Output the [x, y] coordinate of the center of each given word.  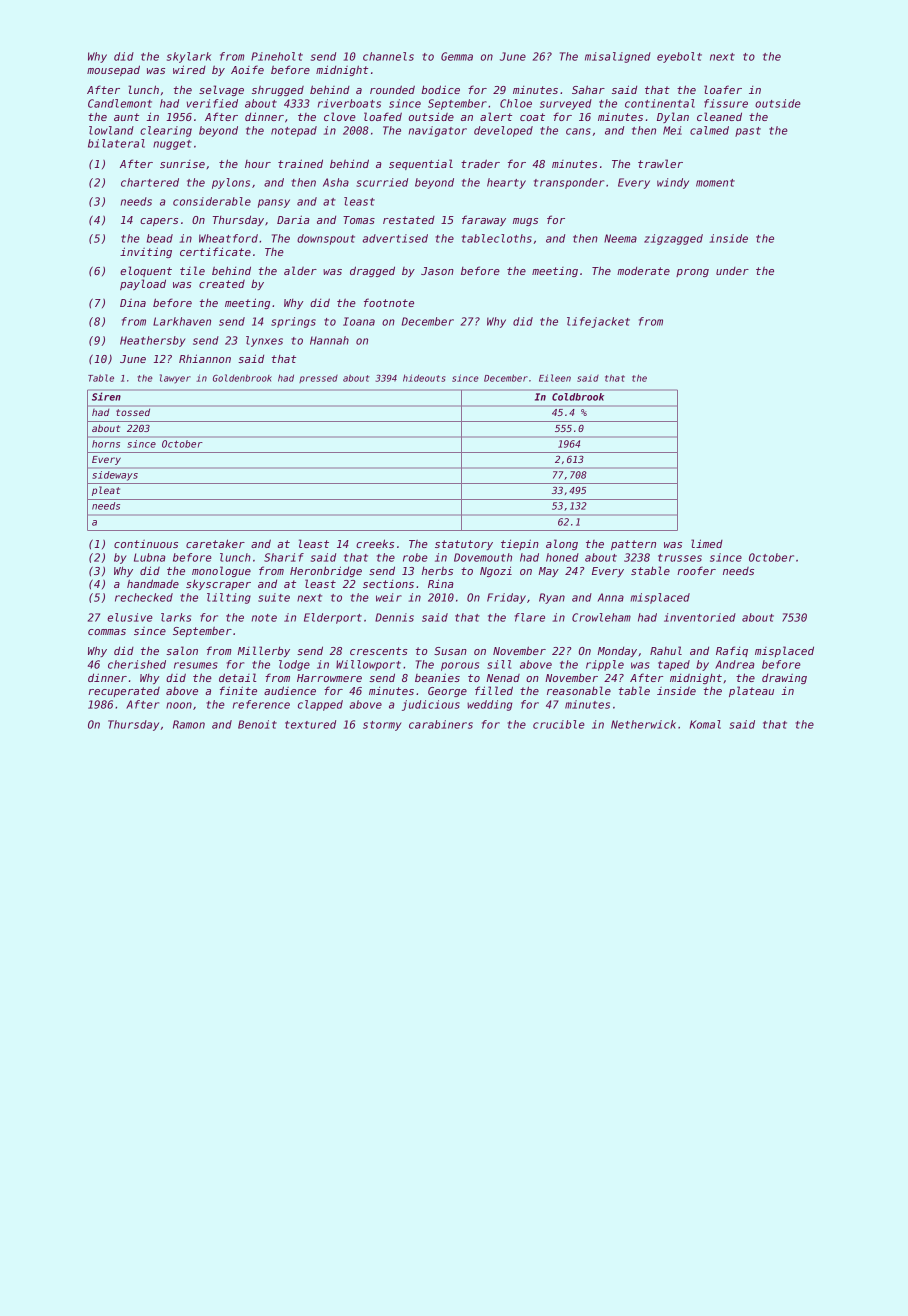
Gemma [457, 56]
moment [715, 183]
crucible [559, 724]
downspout [326, 239]
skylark [189, 57]
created [222, 284]
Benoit [257, 724]
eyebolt [679, 57]
